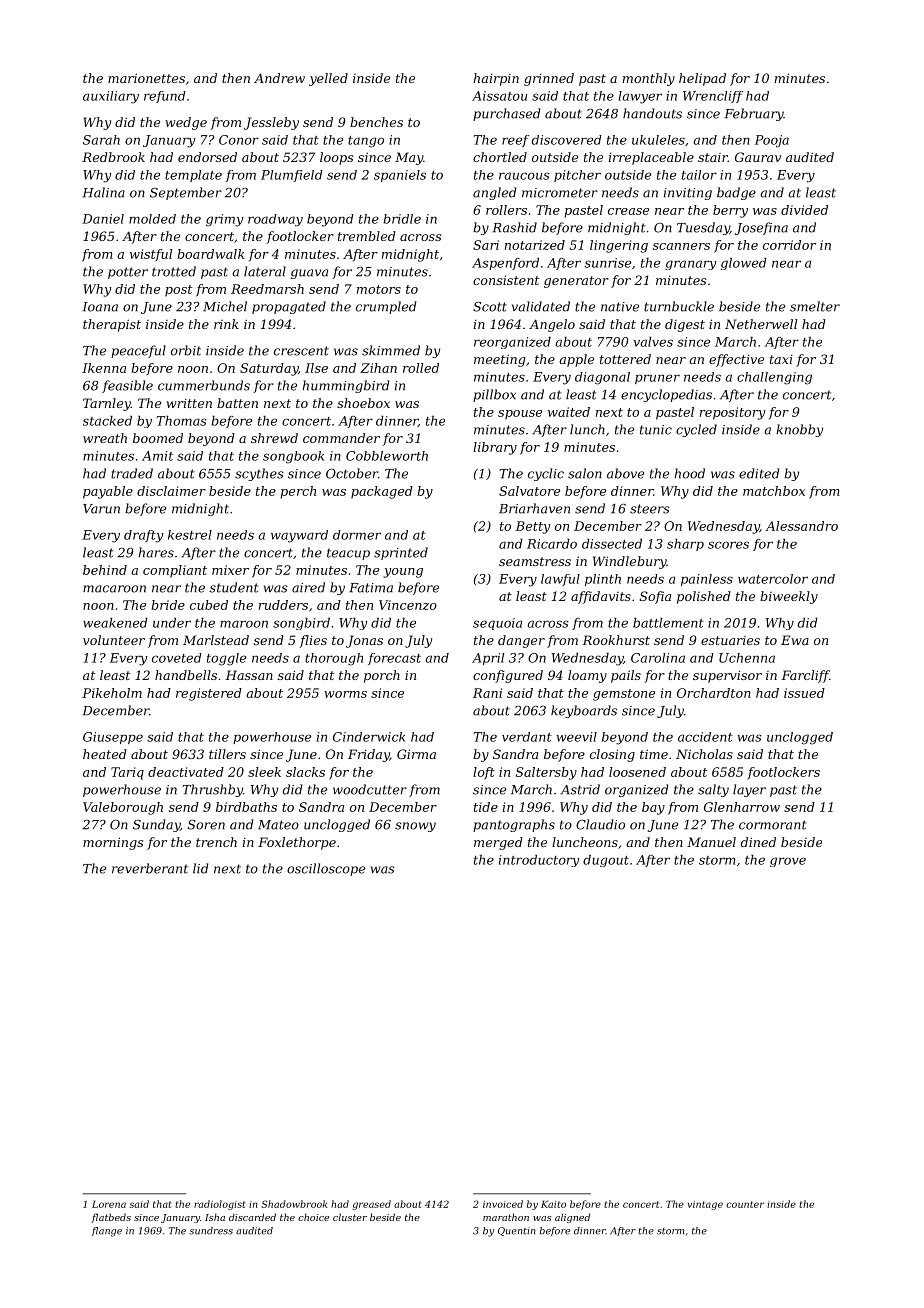 The image size is (924, 1308). I want to click on hares, so click(156, 552).
